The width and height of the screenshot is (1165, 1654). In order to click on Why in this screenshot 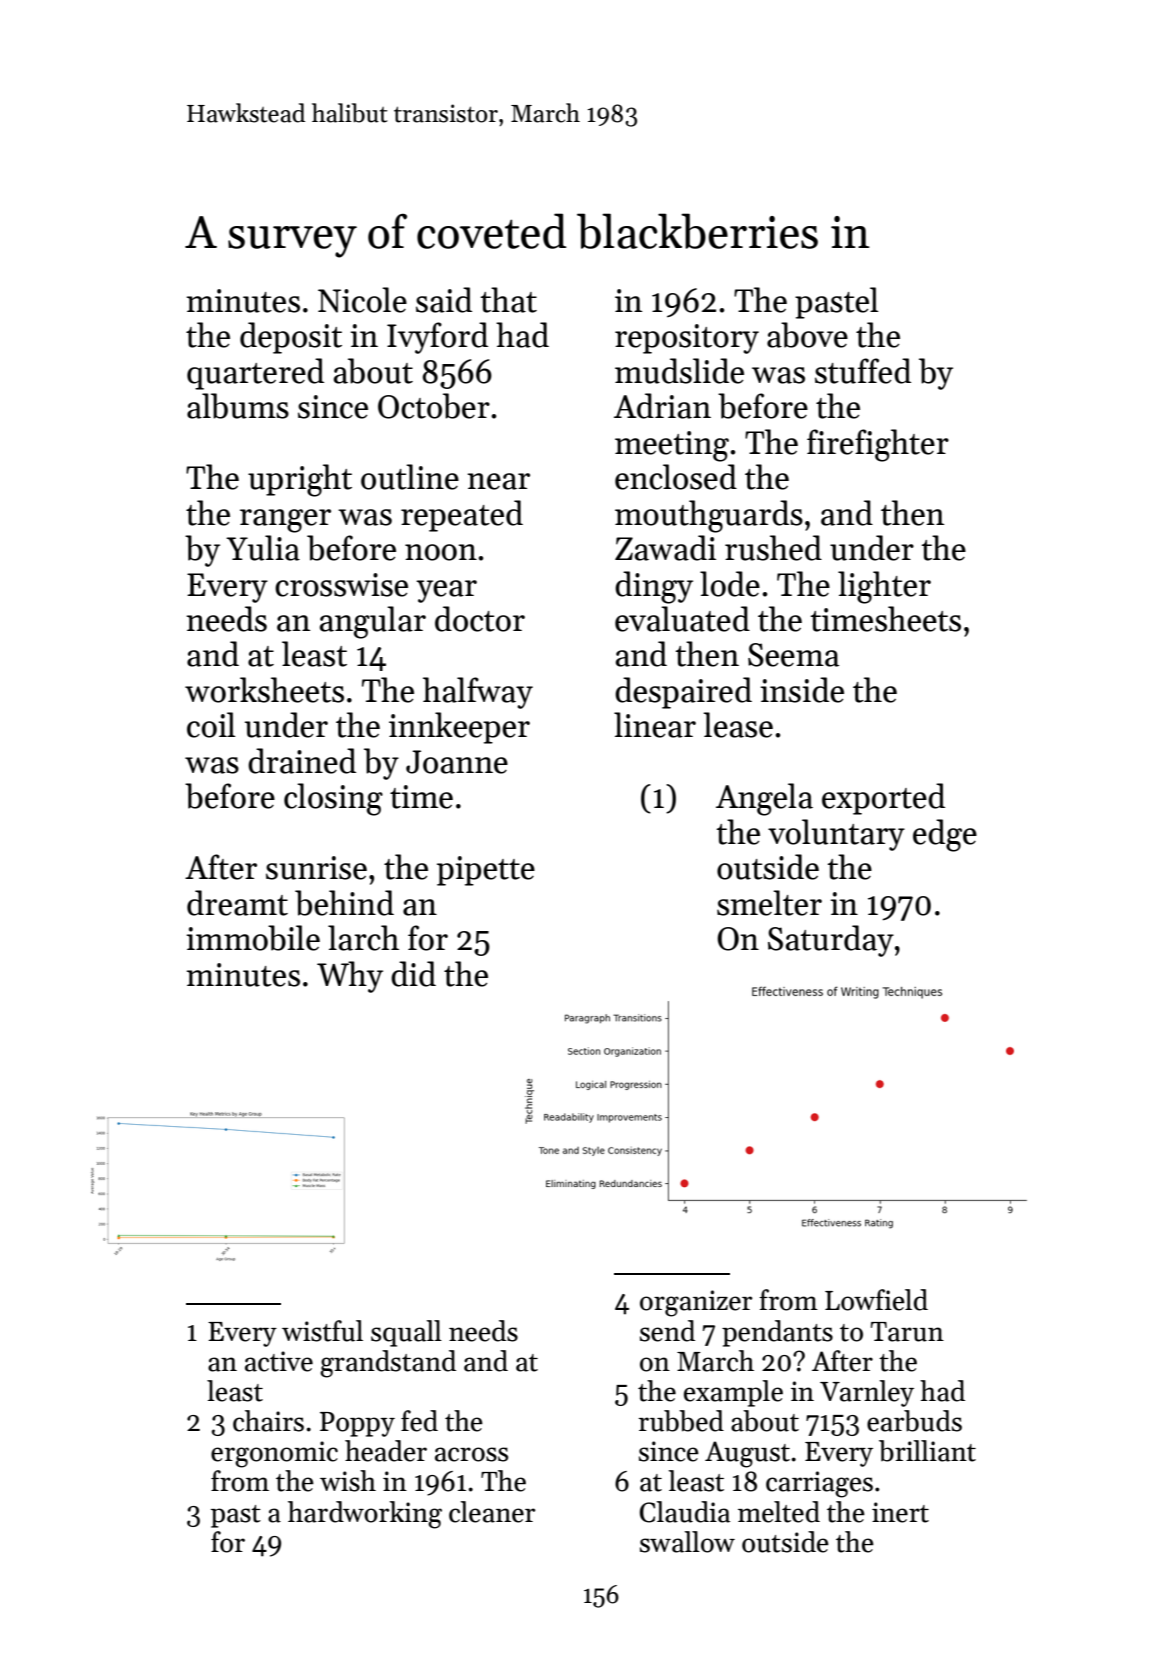, I will do `click(350, 977)`.
